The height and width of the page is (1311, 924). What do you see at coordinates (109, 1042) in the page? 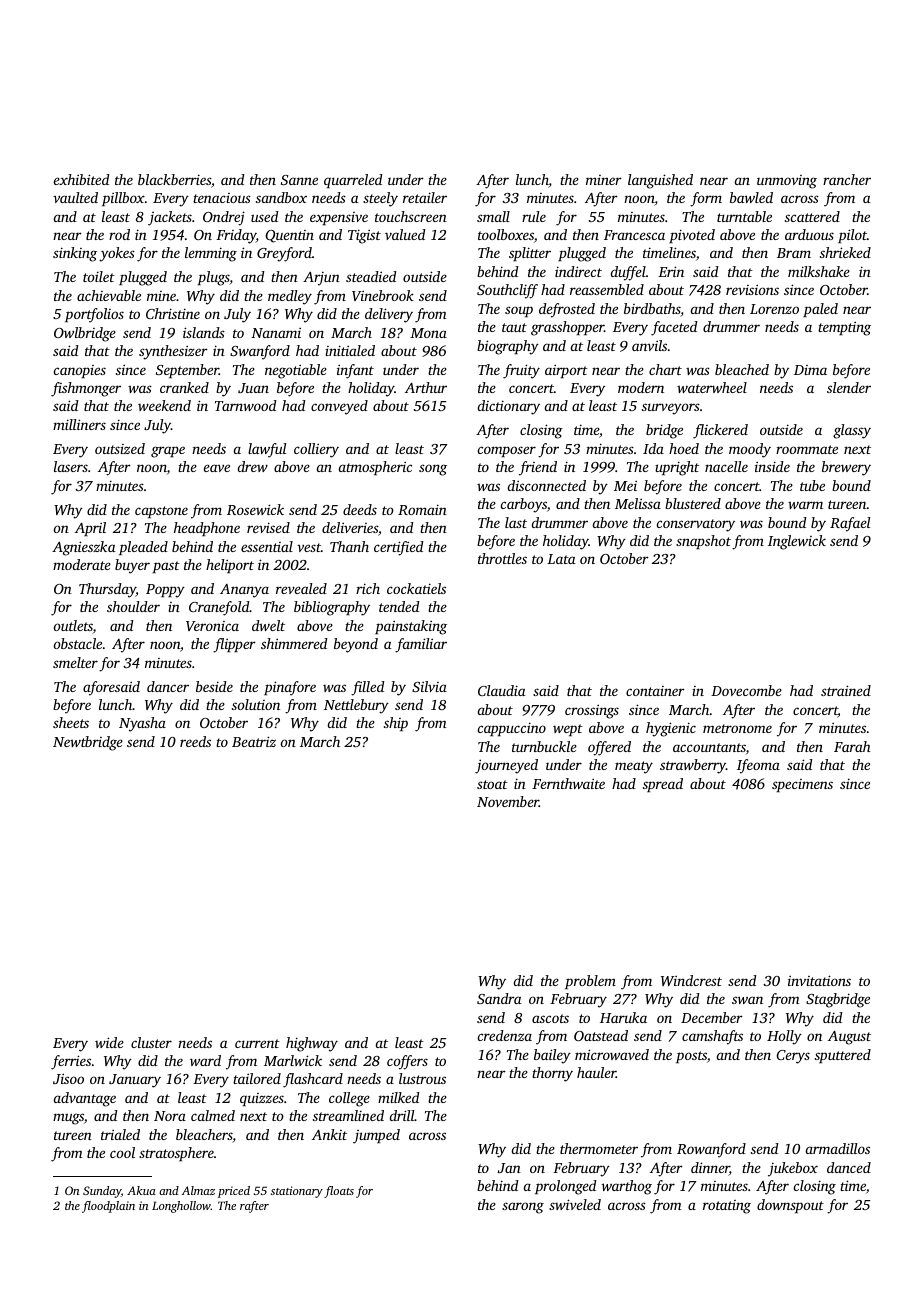
I see `wide` at bounding box center [109, 1042].
